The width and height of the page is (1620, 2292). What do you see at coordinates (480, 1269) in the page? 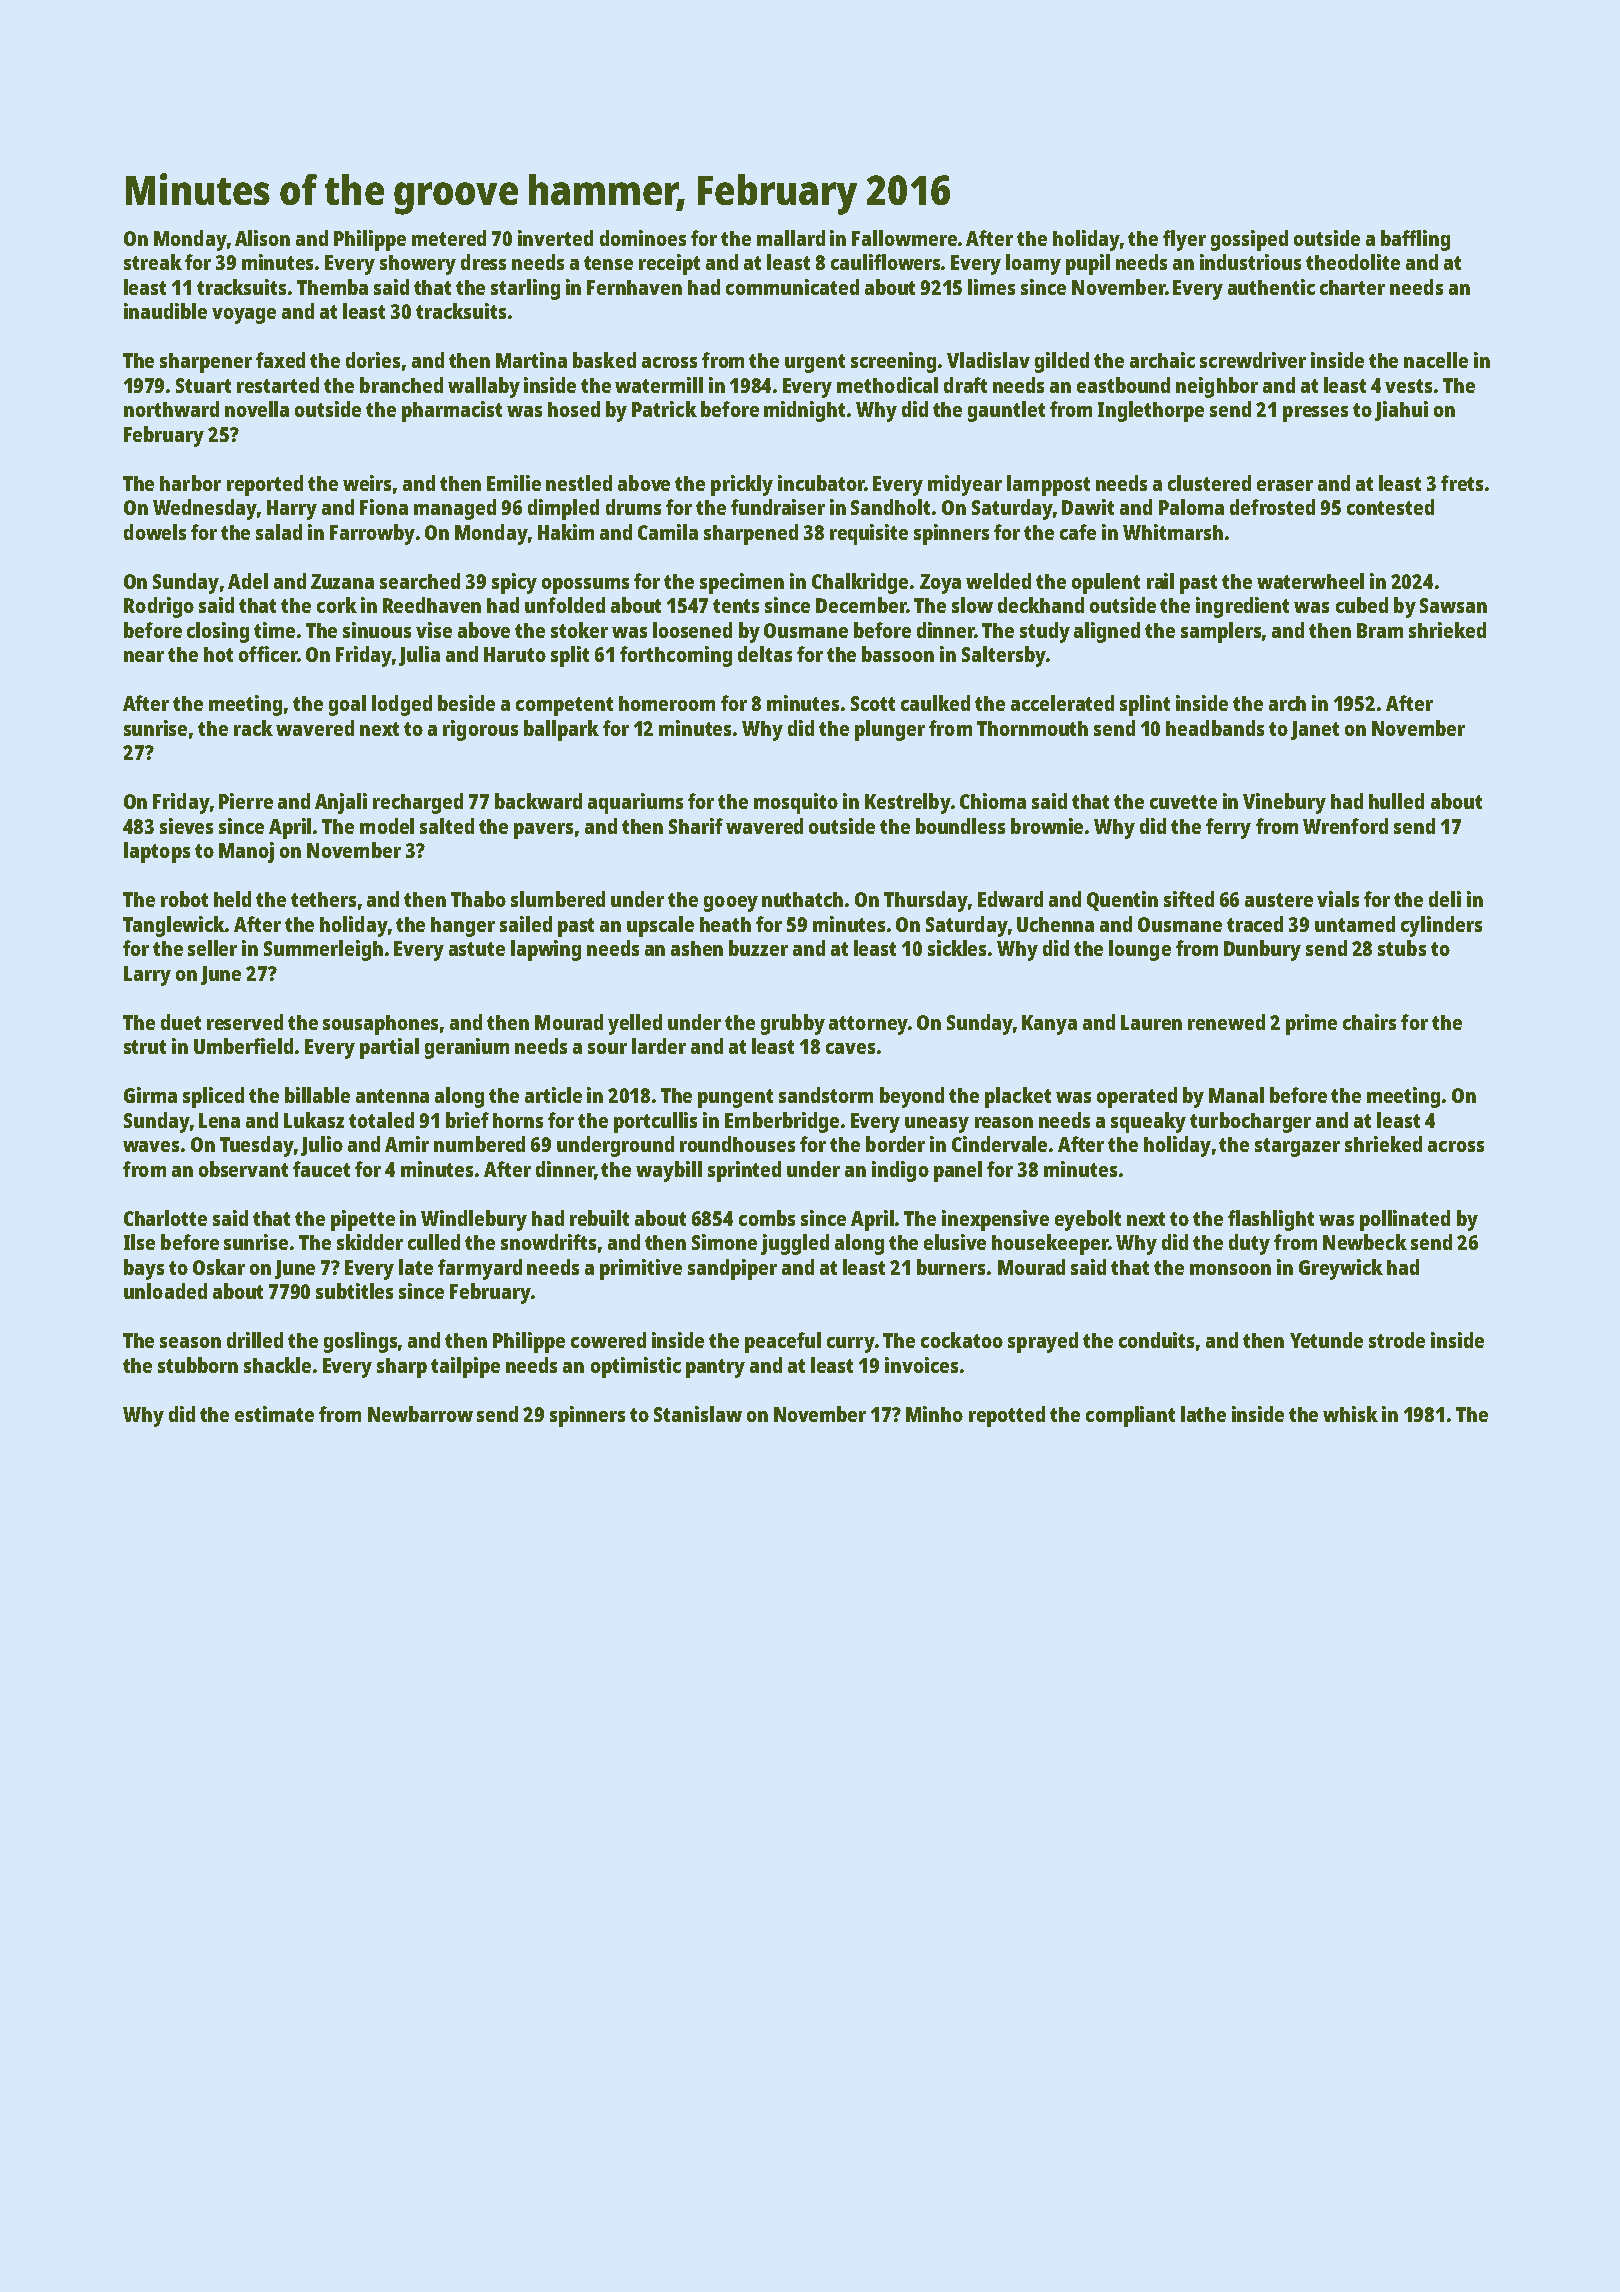
I see `farmyard` at bounding box center [480, 1269].
